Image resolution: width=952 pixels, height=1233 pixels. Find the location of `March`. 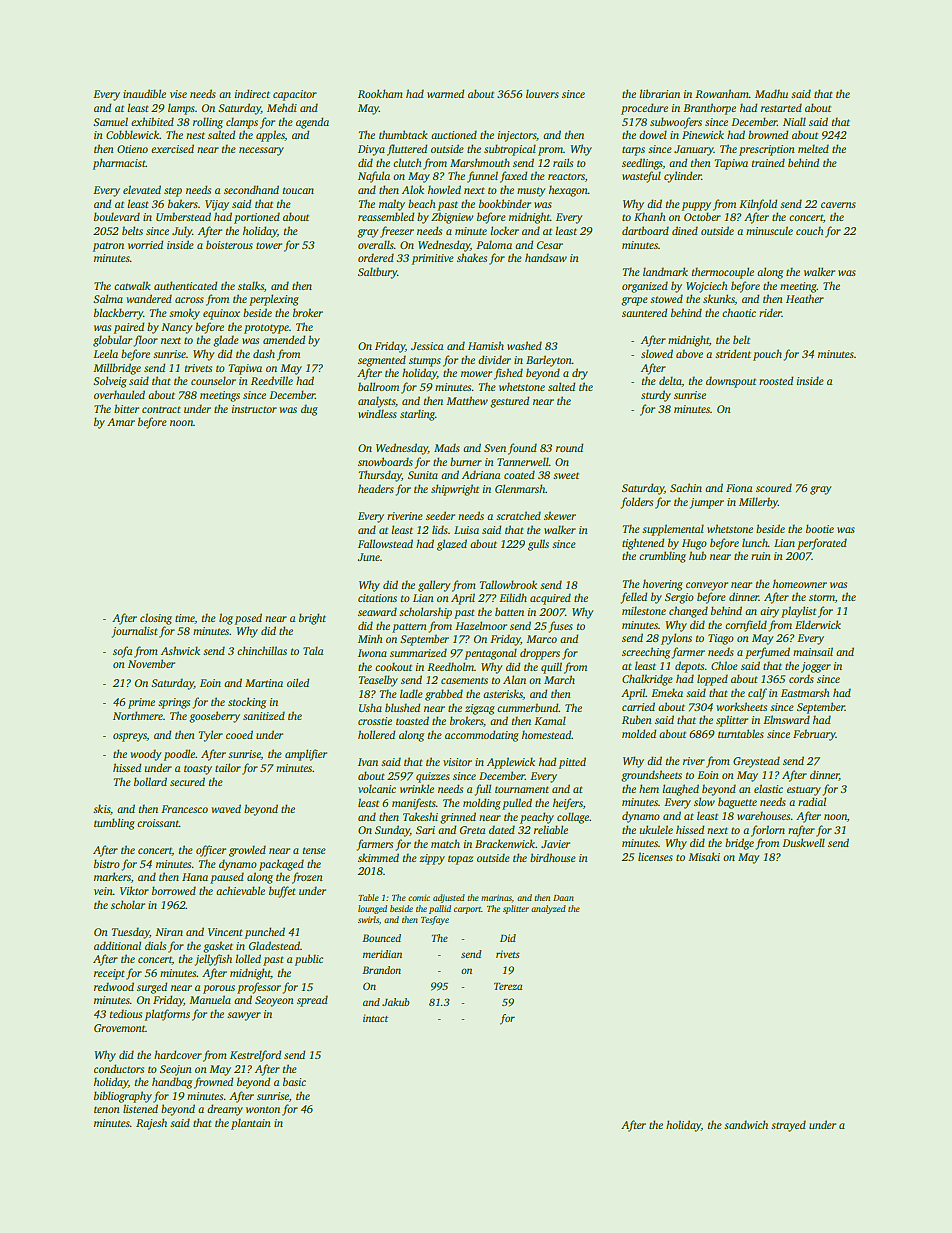

March is located at coordinates (559, 679).
